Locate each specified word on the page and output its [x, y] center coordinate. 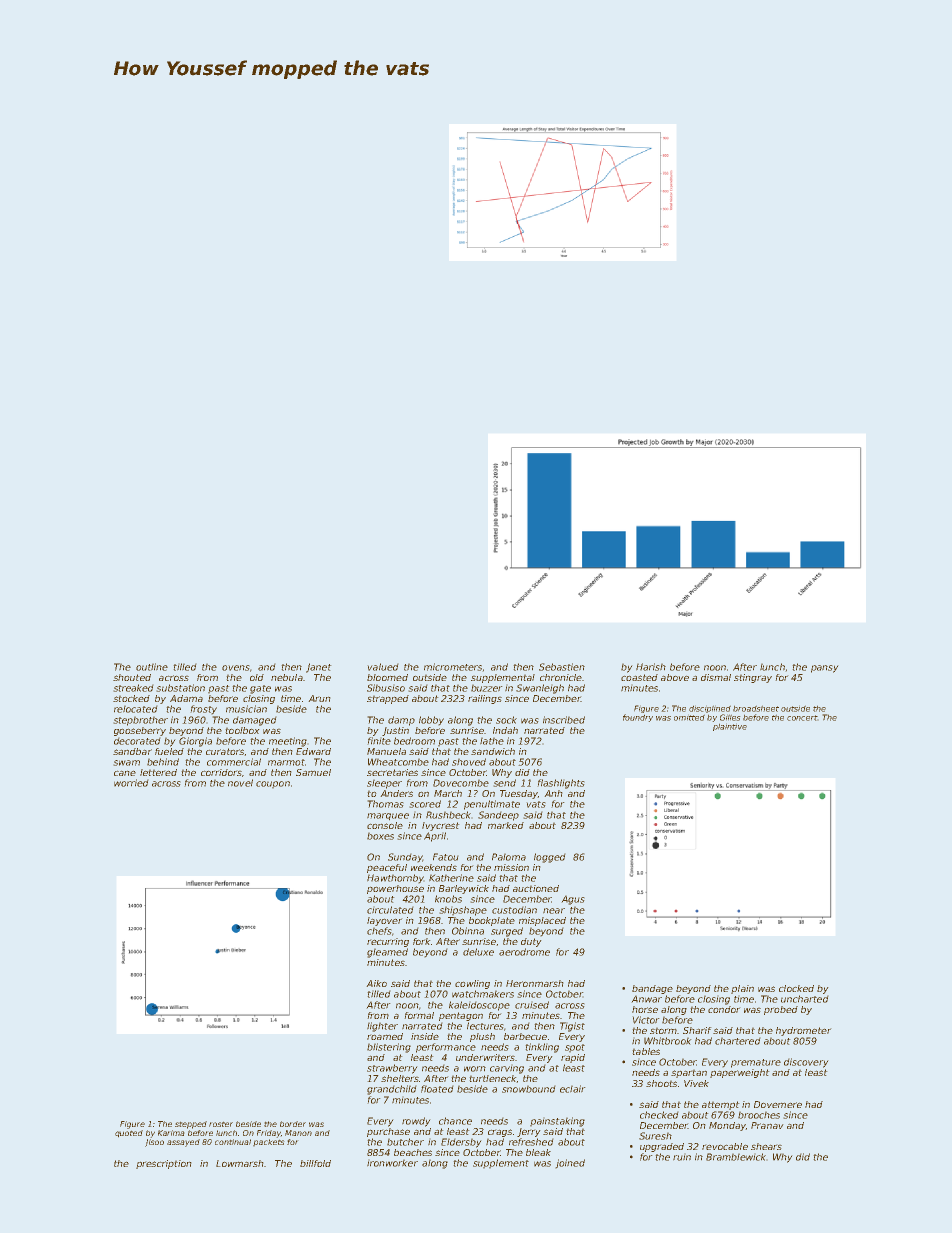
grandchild [392, 1090]
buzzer [487, 688]
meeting [288, 742]
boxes [380, 836]
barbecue [525, 1036]
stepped [191, 1125]
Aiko [376, 983]
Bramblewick [736, 1157]
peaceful [387, 868]
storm [663, 1030]
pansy [825, 669]
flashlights [561, 784]
